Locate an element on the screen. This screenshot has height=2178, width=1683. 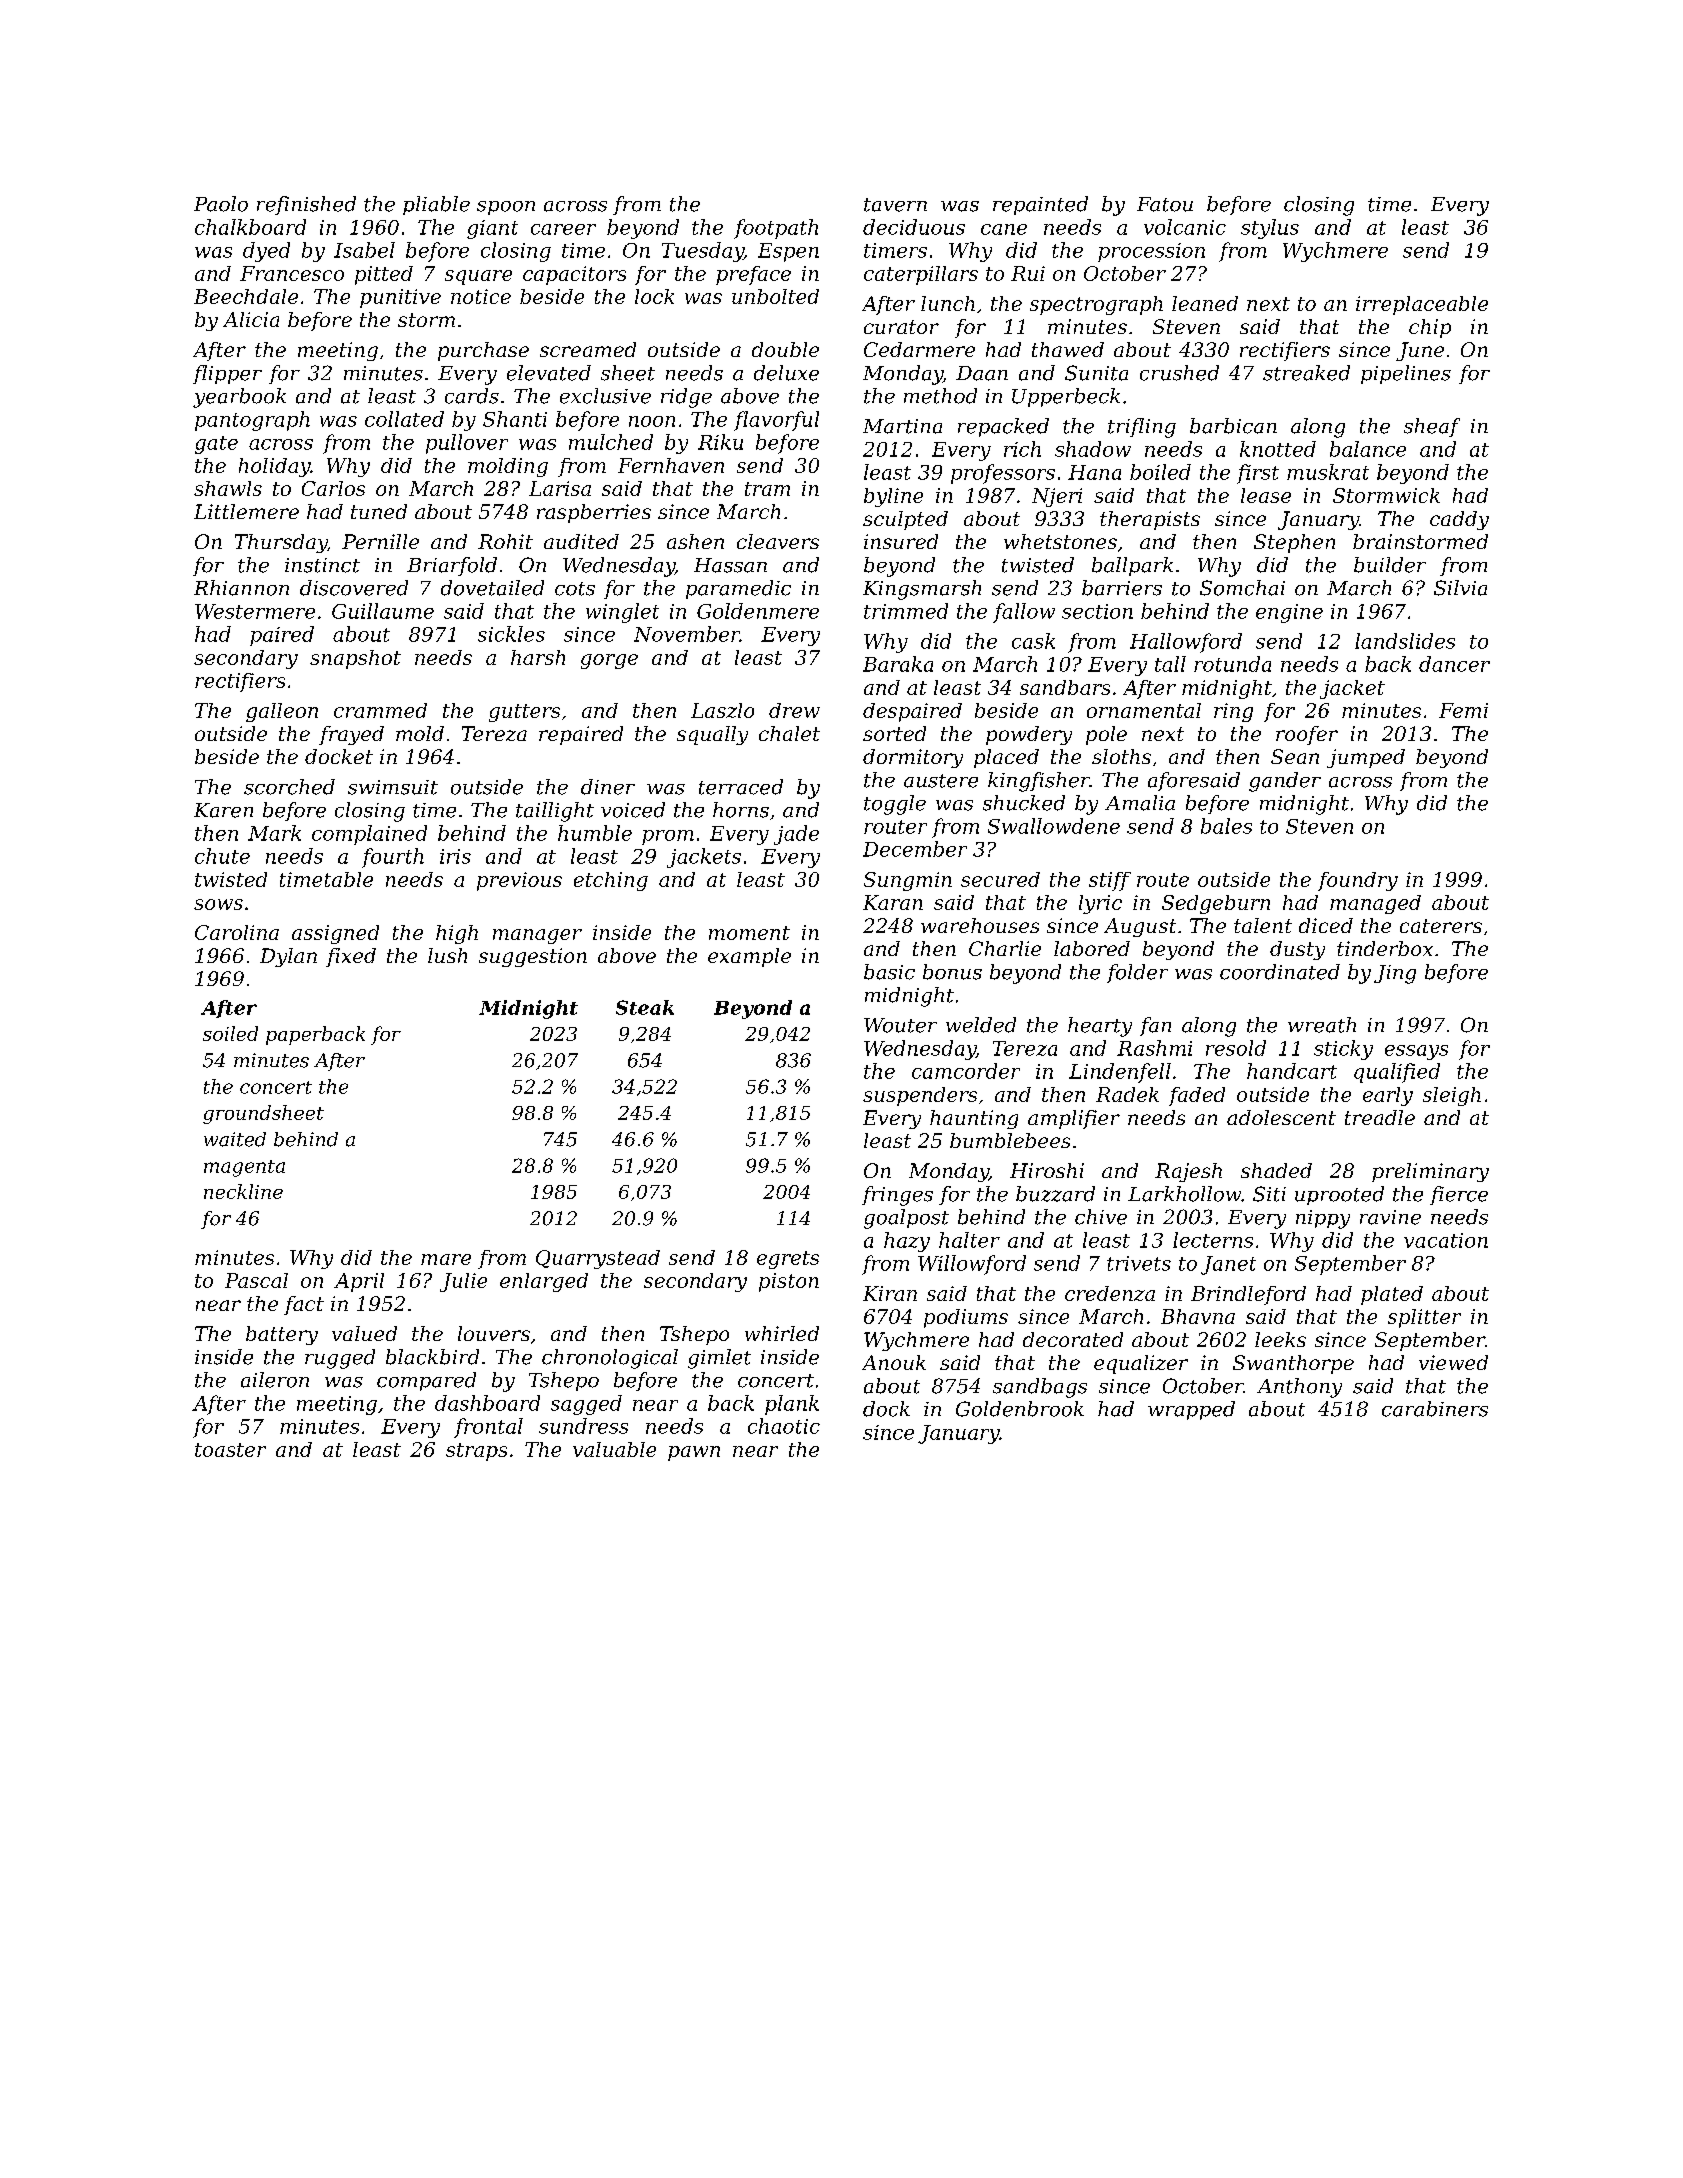
tram is located at coordinates (767, 489).
